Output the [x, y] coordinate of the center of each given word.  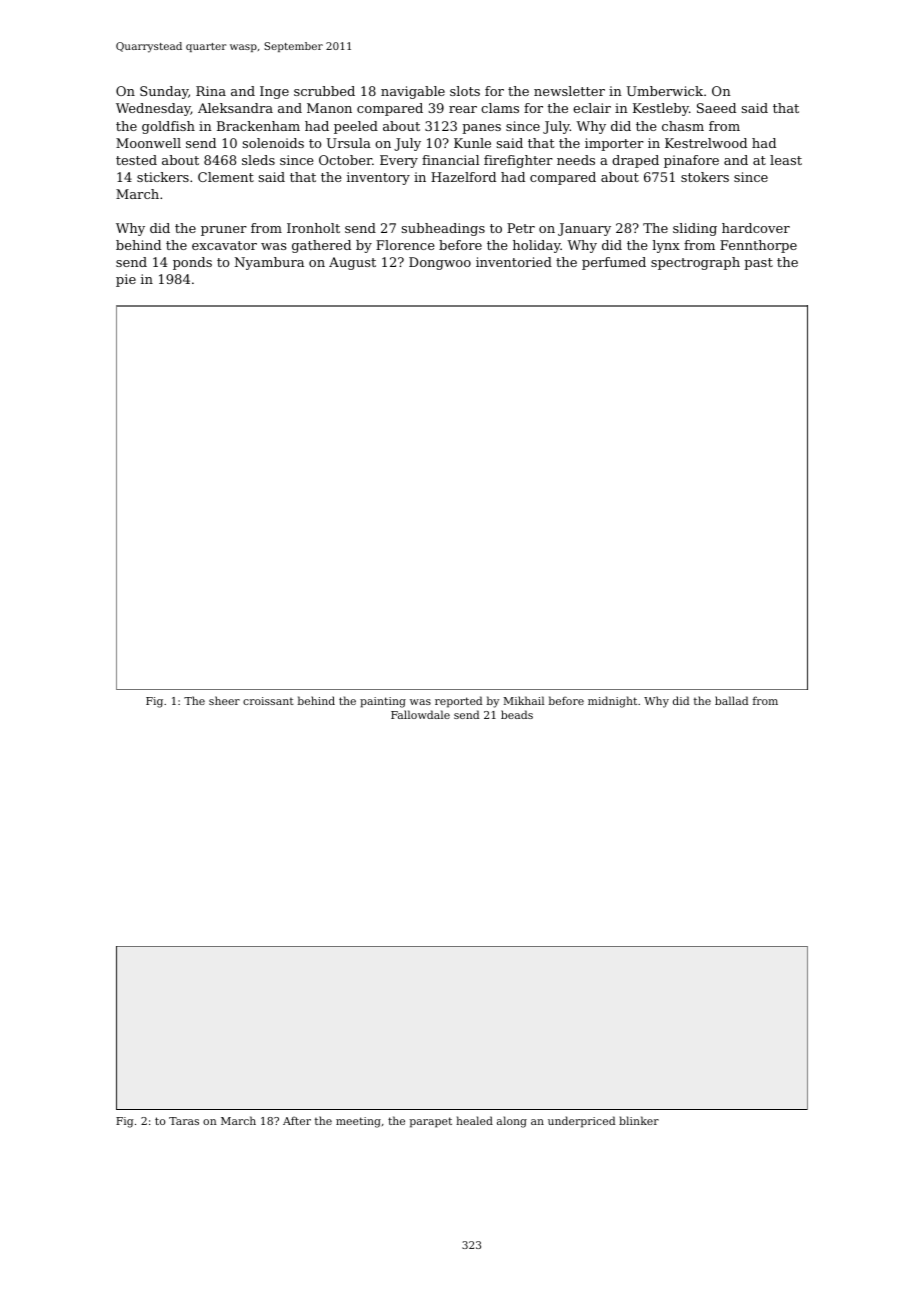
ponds [192, 263]
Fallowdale [420, 714]
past [758, 264]
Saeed [716, 108]
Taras [184, 1121]
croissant [268, 701]
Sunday [164, 92]
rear [463, 109]
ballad [731, 700]
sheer [224, 700]
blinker [639, 1120]
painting [383, 702]
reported [458, 702]
